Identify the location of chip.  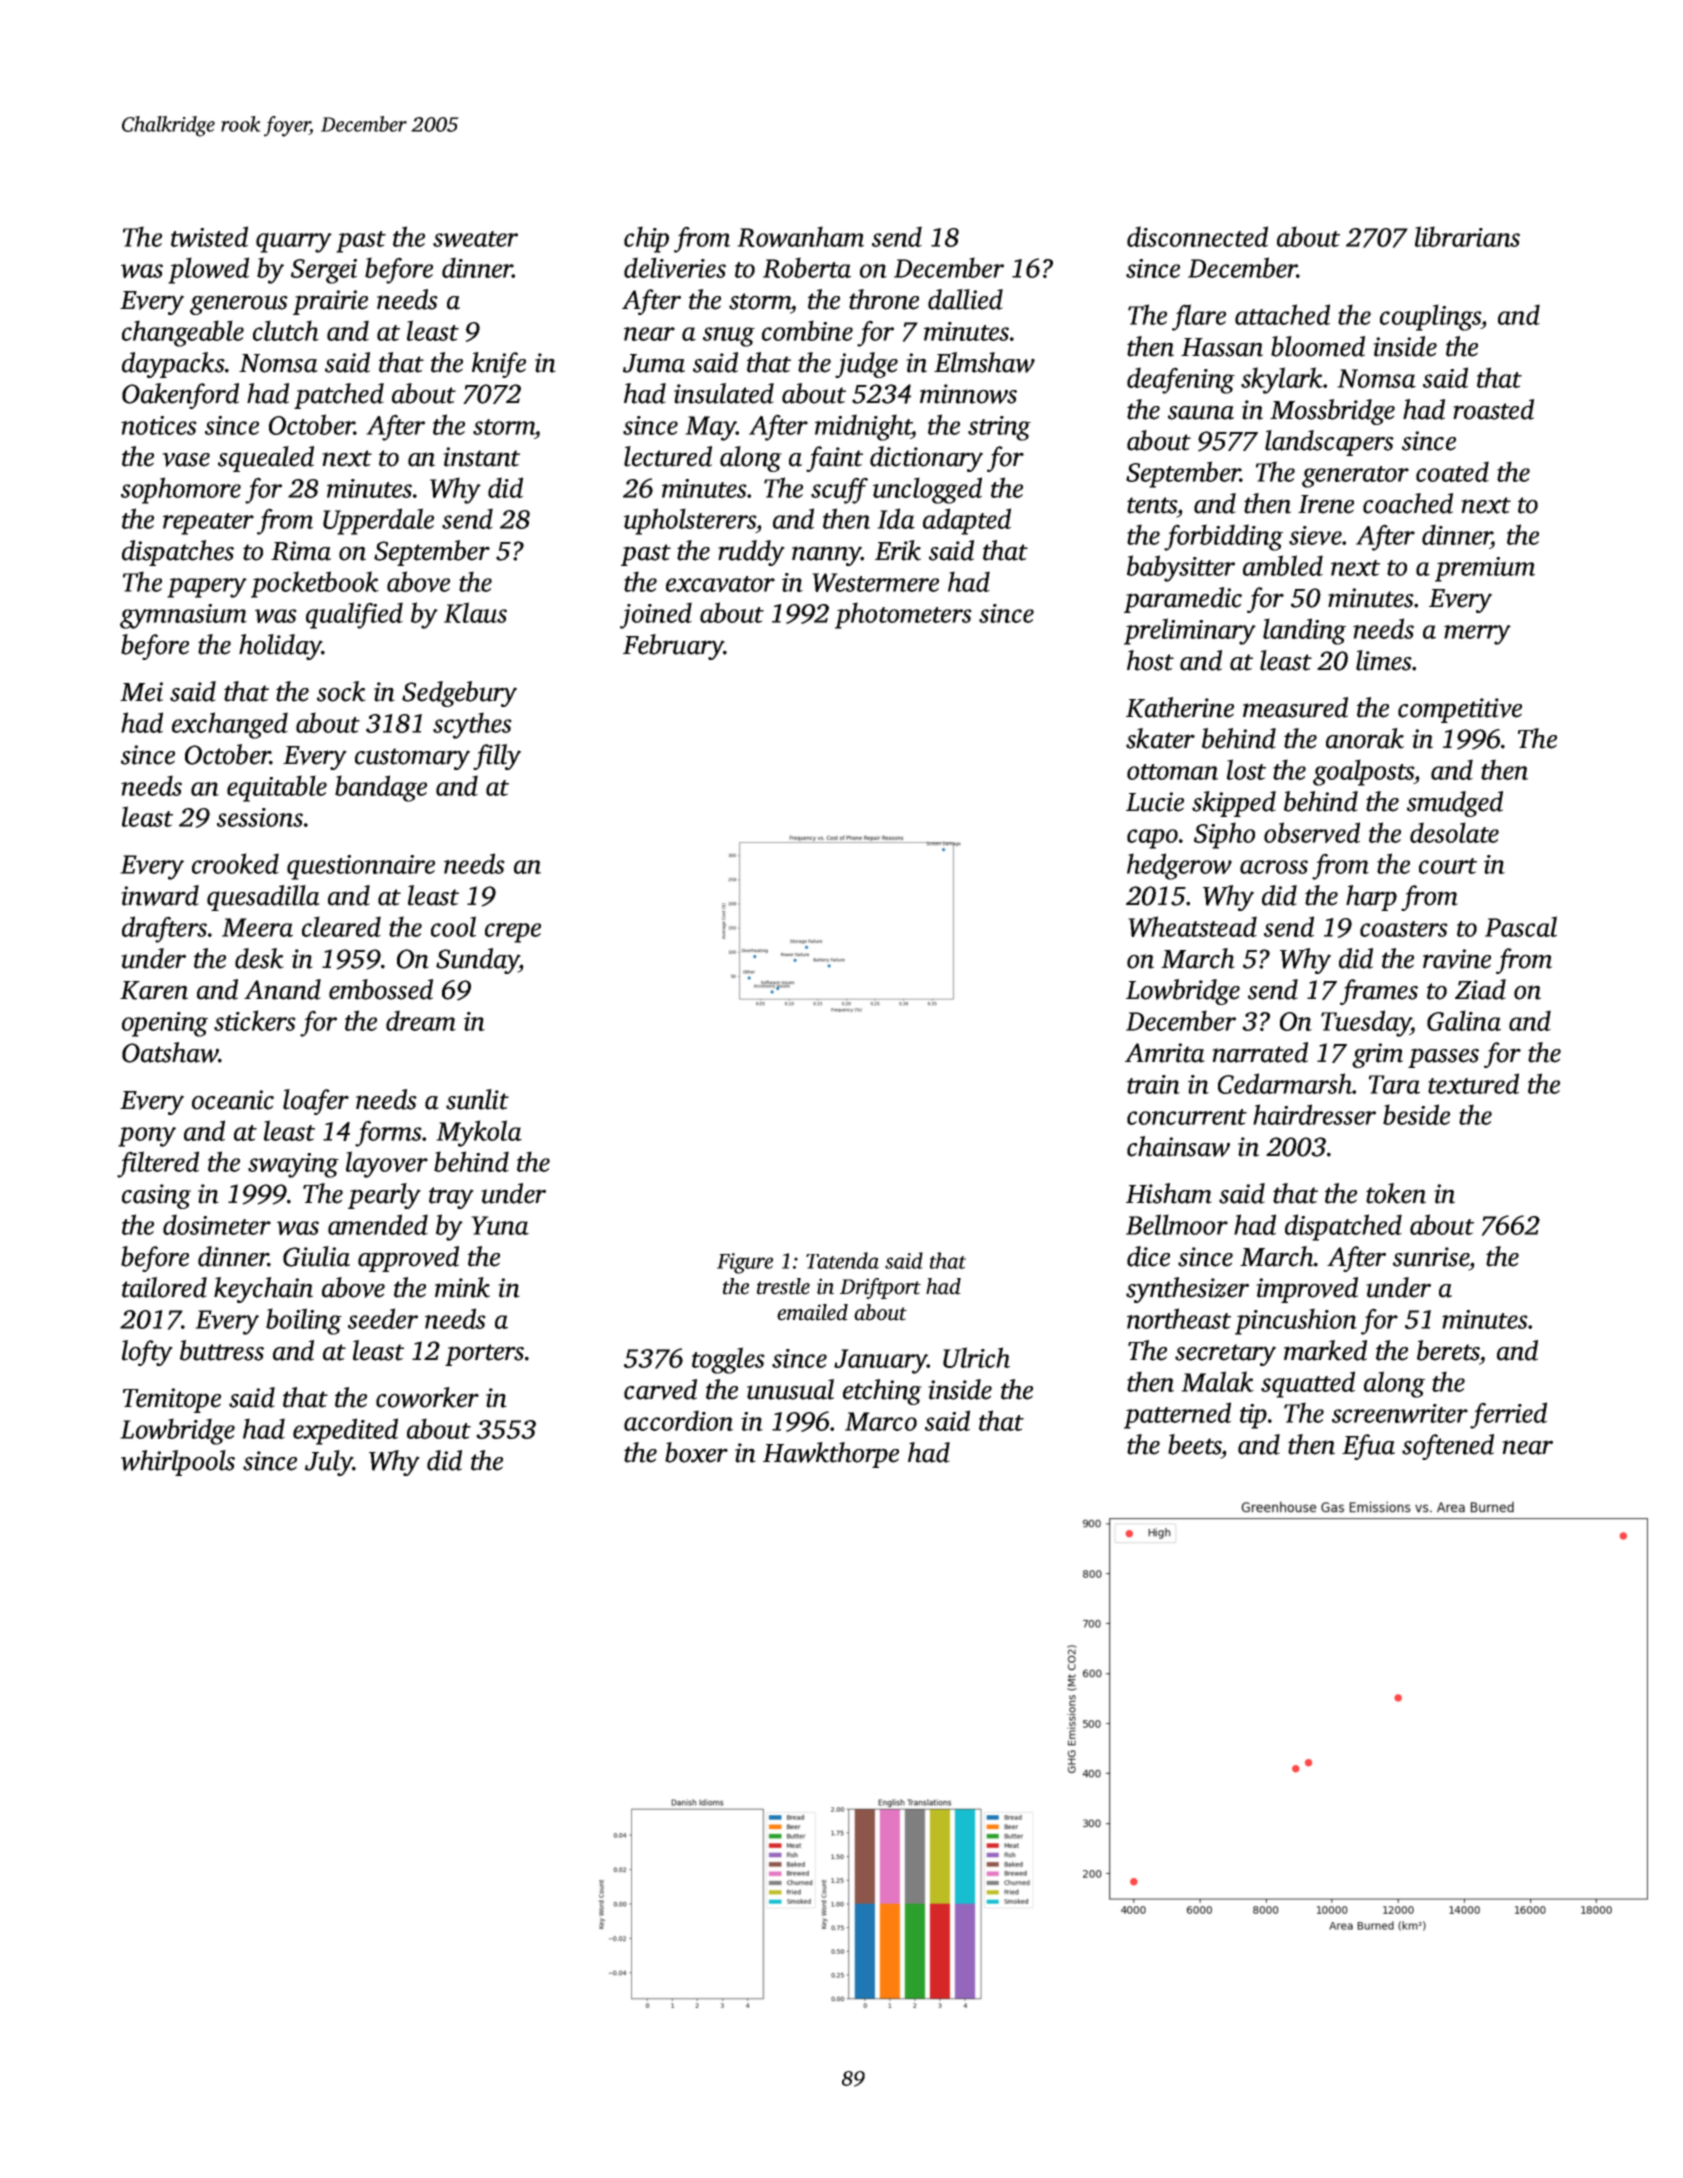
(646, 239).
